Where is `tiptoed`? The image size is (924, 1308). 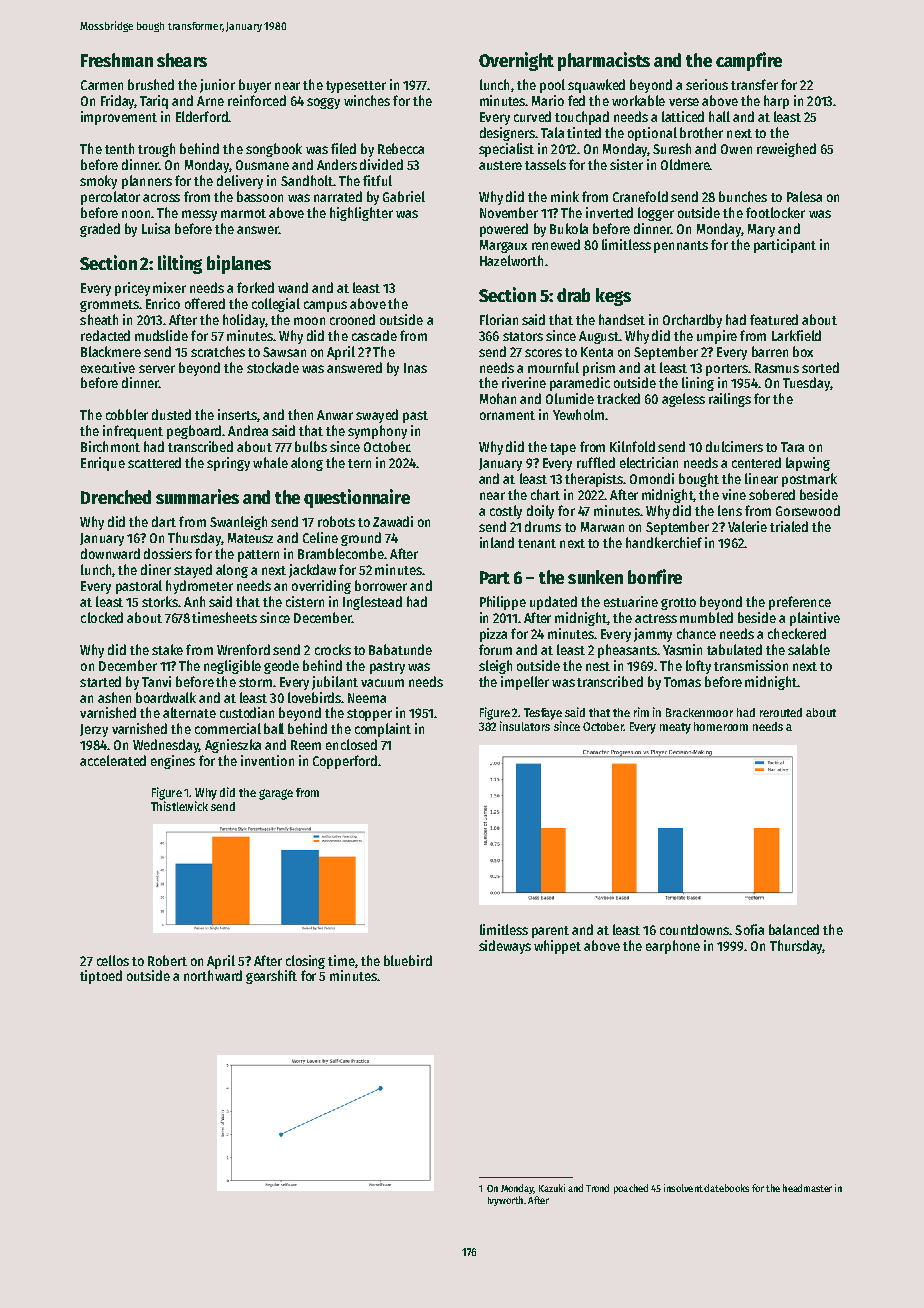
tiptoed is located at coordinates (101, 977).
